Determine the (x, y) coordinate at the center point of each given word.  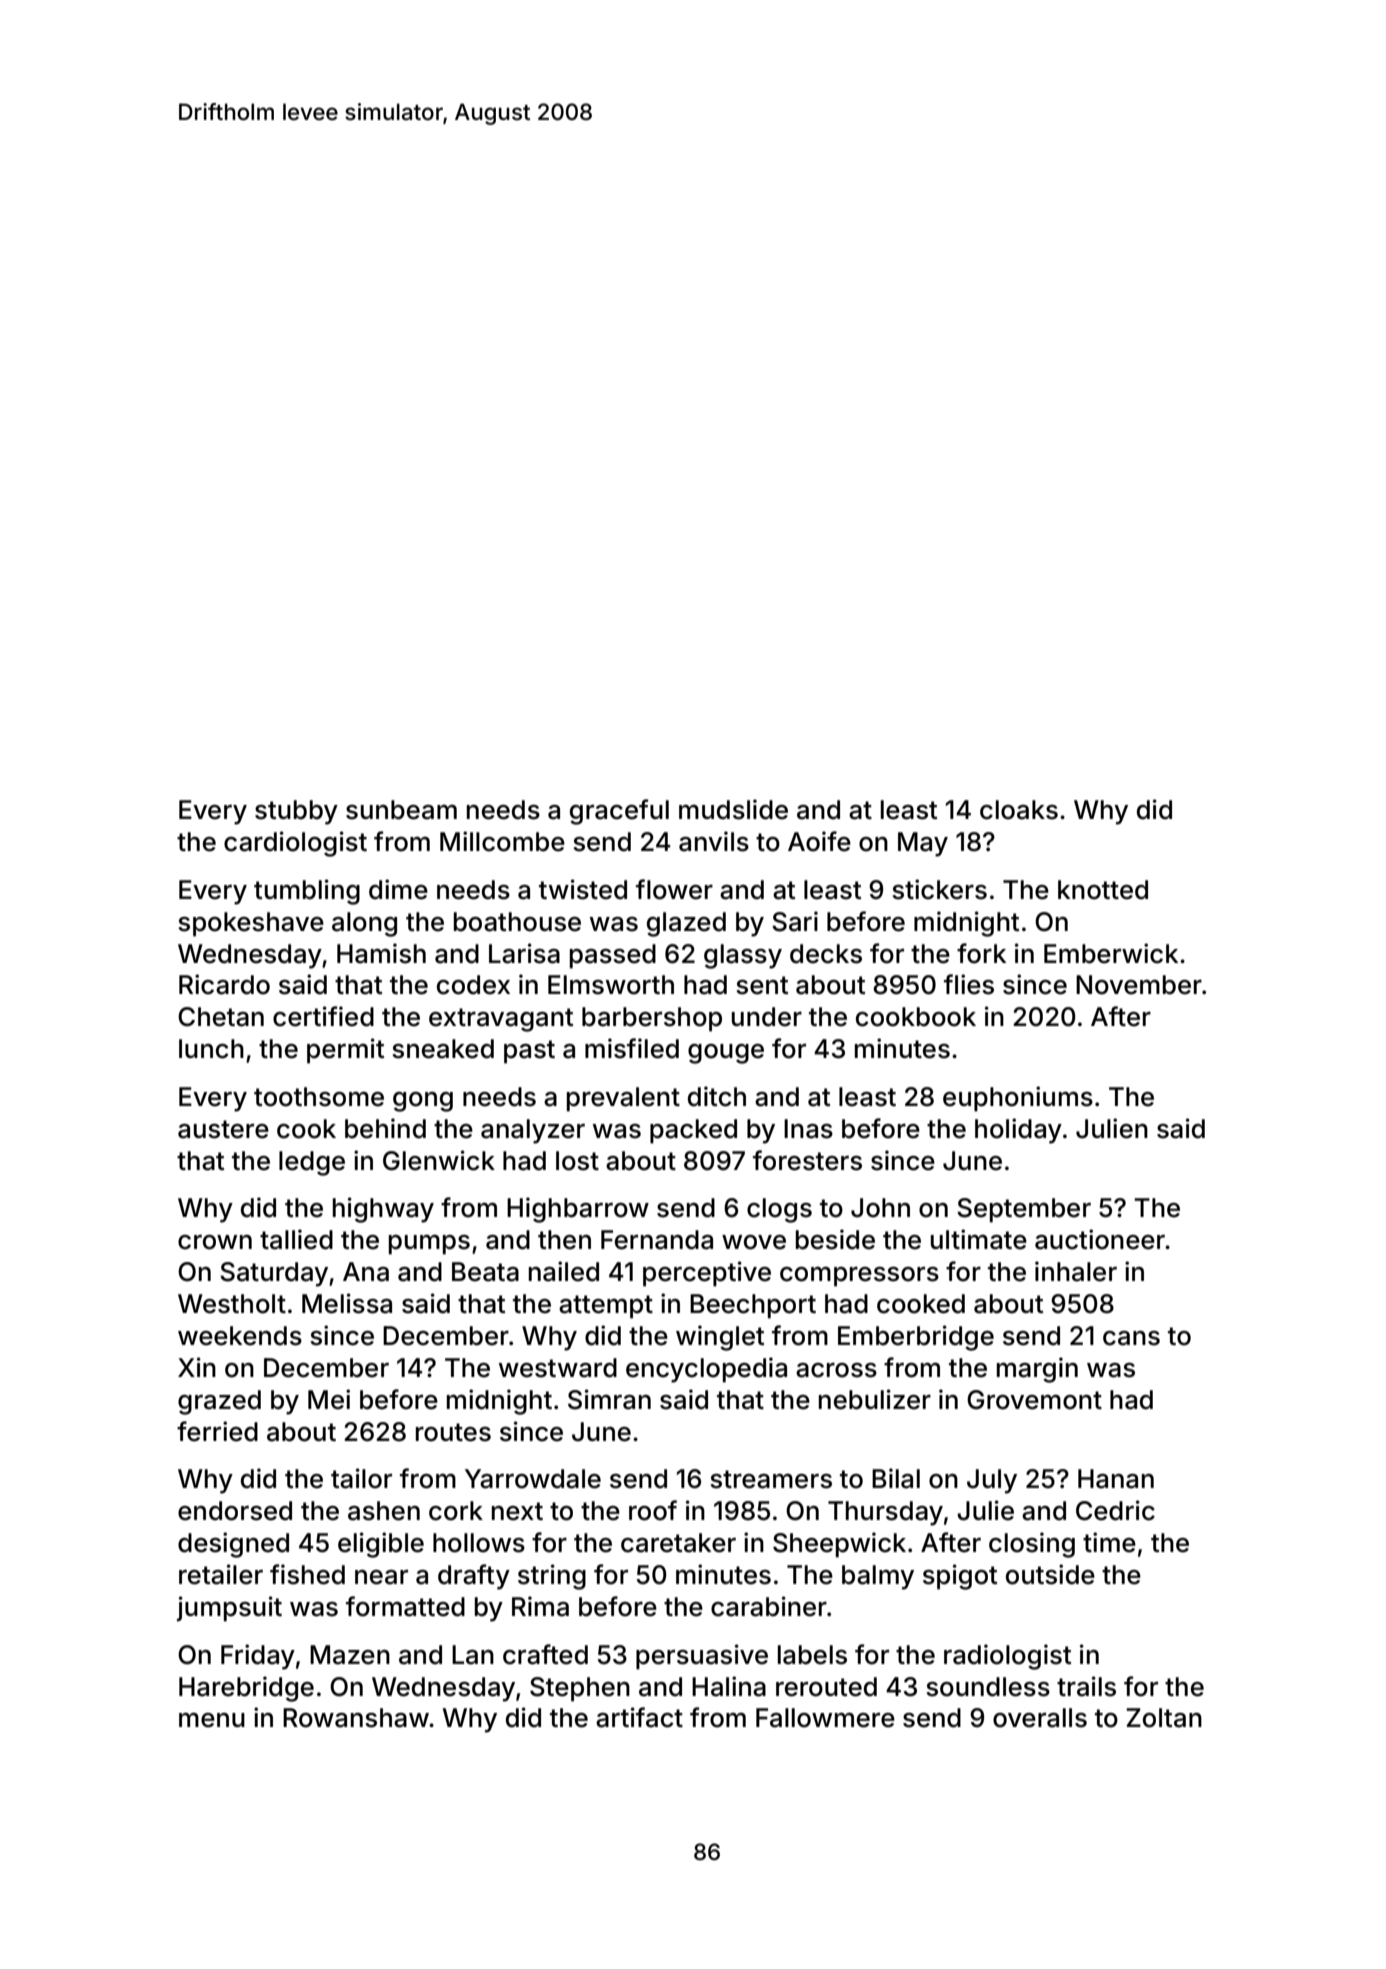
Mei (329, 1399)
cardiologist (295, 844)
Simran (609, 1399)
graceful (619, 812)
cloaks (1019, 810)
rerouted (826, 1687)
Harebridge (246, 1689)
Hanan (1116, 1479)
